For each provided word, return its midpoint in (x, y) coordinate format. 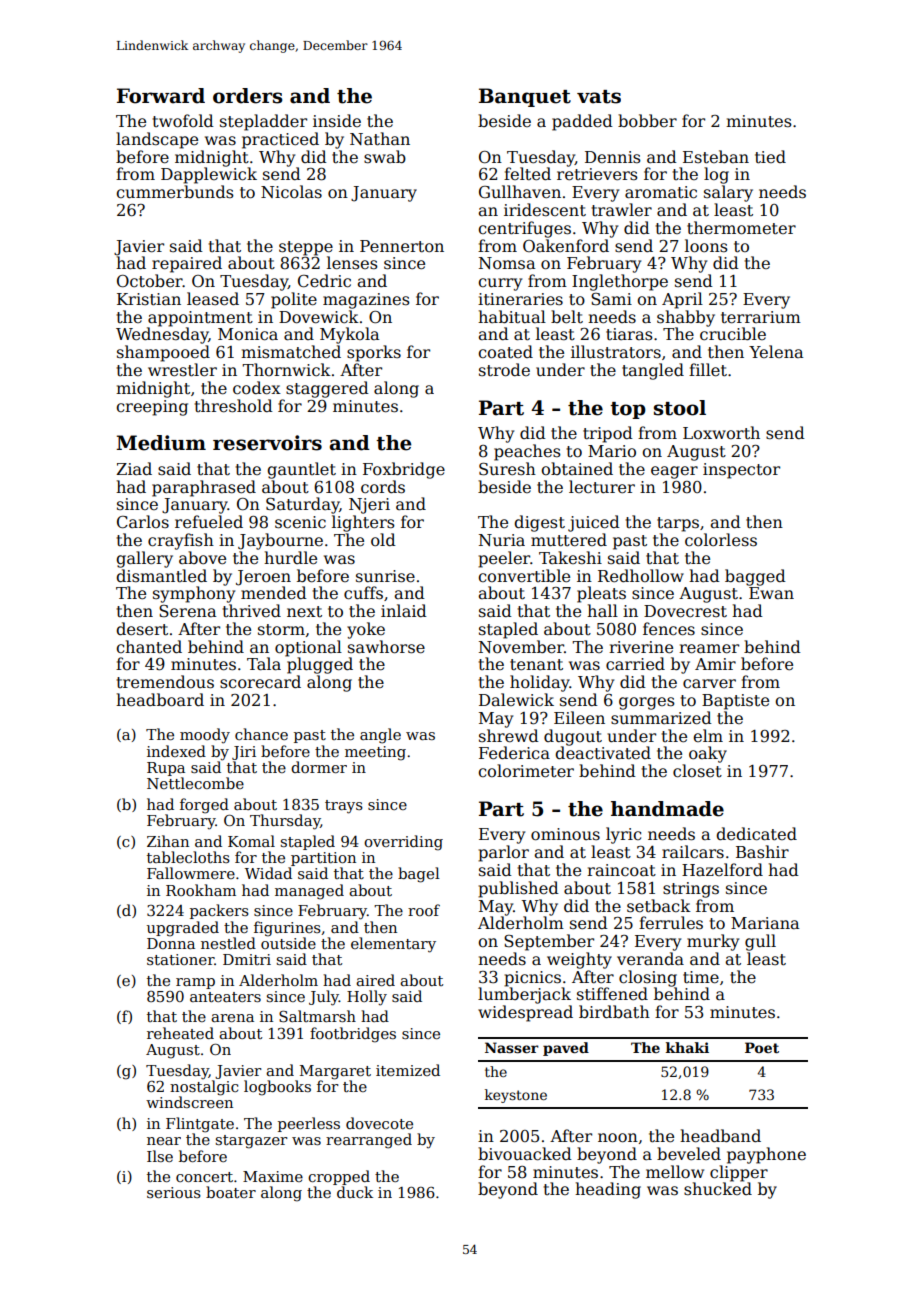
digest (539, 523)
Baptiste (735, 702)
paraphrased (204, 488)
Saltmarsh (317, 1016)
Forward (161, 96)
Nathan (380, 139)
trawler (622, 209)
